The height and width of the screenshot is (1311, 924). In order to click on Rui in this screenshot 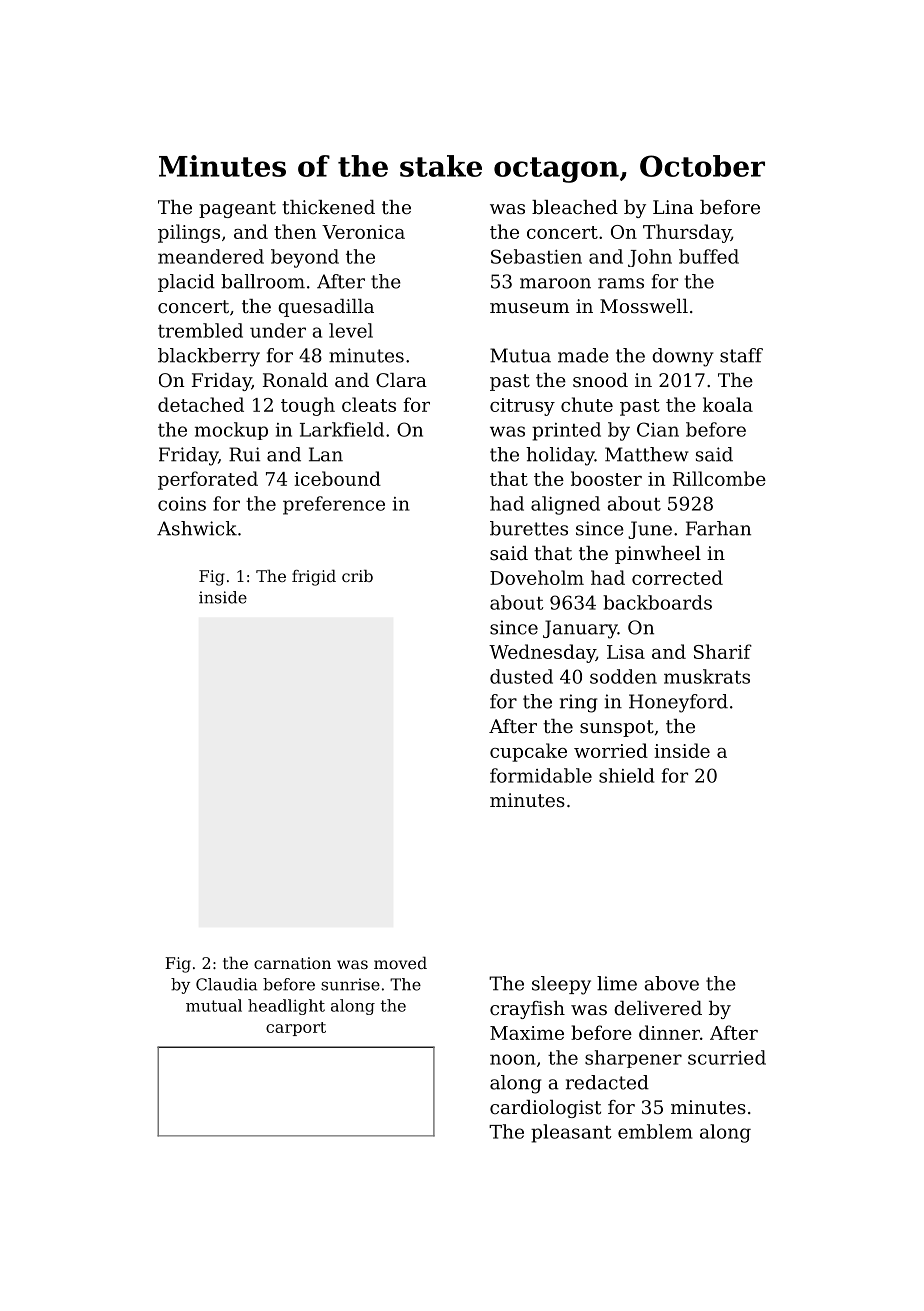, I will do `click(244, 454)`.
